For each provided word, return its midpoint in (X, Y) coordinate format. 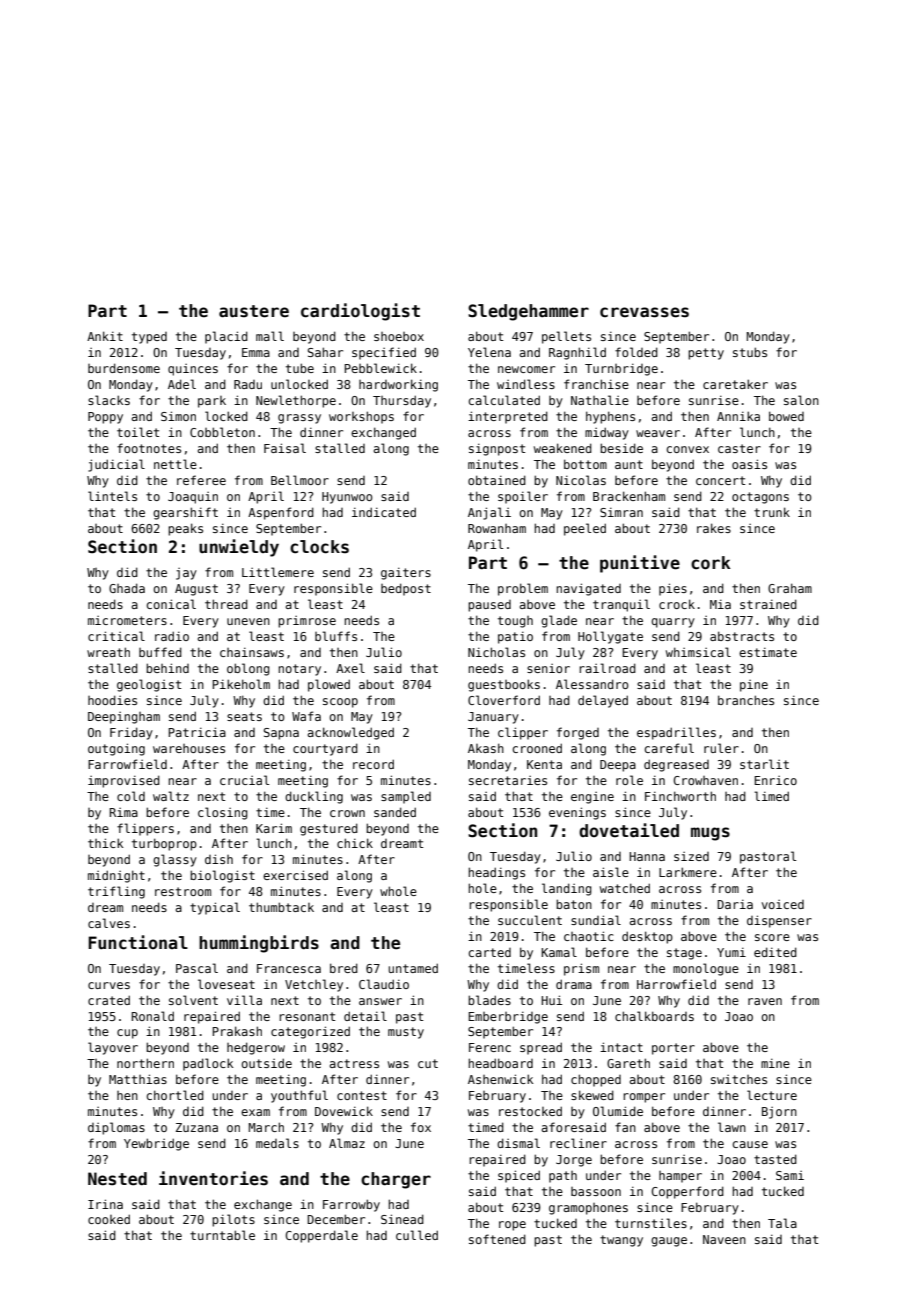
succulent (530, 920)
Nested (117, 1179)
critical (116, 636)
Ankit (105, 336)
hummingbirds (259, 944)
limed (771, 796)
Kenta (544, 764)
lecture (772, 1095)
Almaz (347, 1143)
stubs (750, 352)
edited (775, 952)
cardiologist (360, 312)
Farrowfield (127, 764)
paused (489, 606)
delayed (603, 701)
